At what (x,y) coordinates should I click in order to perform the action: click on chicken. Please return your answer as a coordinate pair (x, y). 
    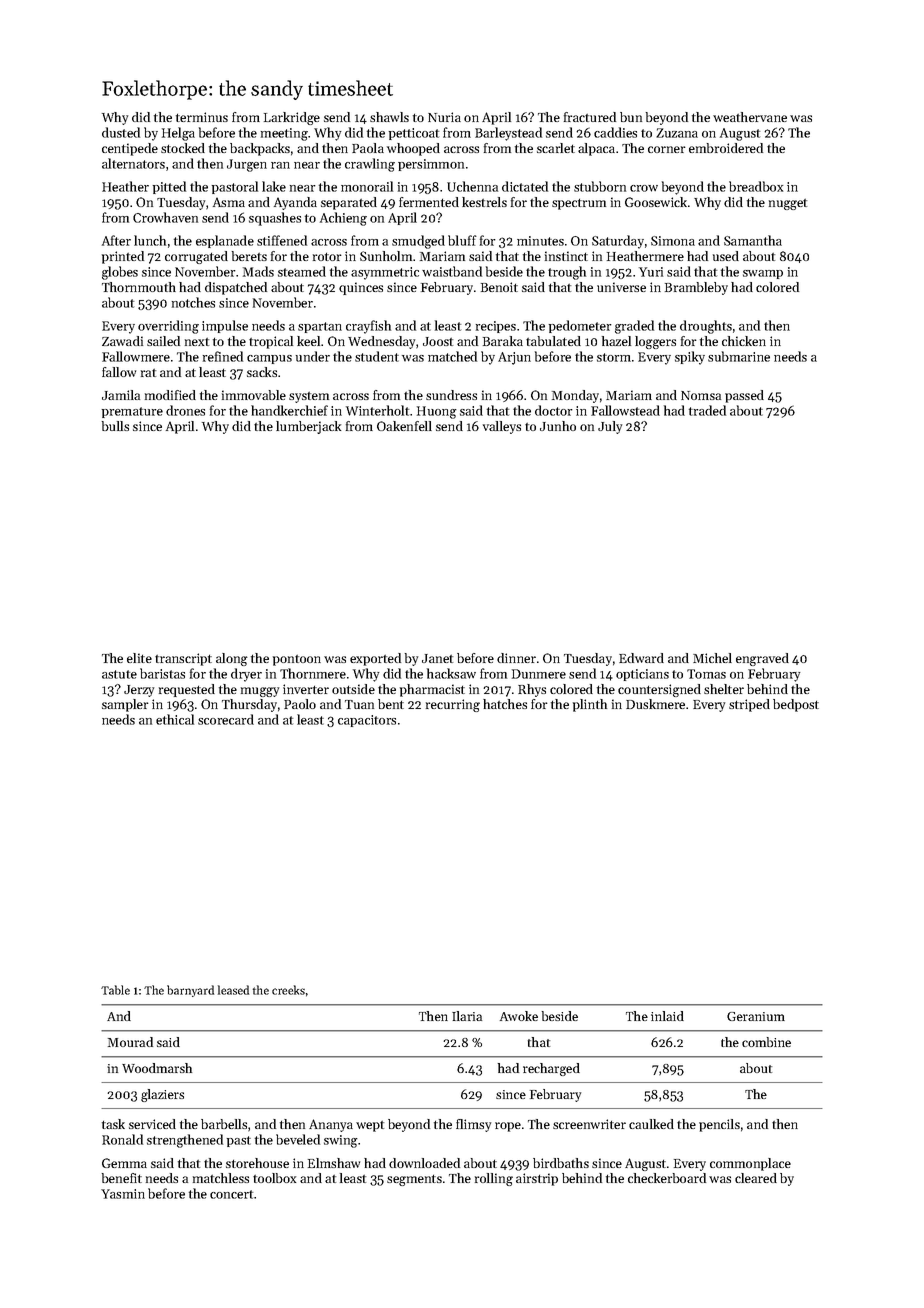
    Looking at the image, I should click on (744, 341).
